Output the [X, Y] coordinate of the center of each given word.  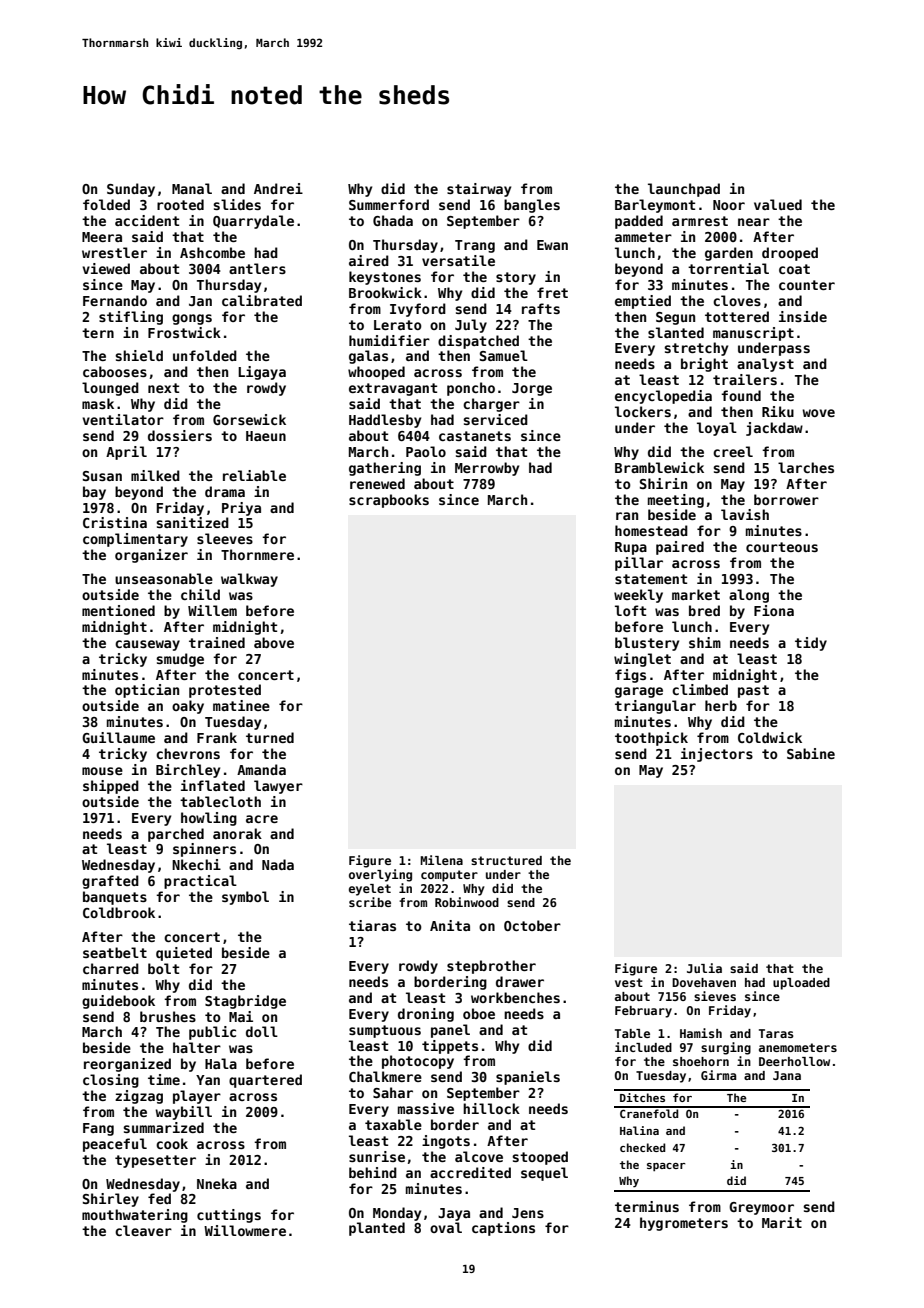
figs [630, 676]
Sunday [131, 190]
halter [197, 1047]
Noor [729, 205]
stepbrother [491, 967]
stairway [479, 190]
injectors [717, 755]
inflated [213, 785]
